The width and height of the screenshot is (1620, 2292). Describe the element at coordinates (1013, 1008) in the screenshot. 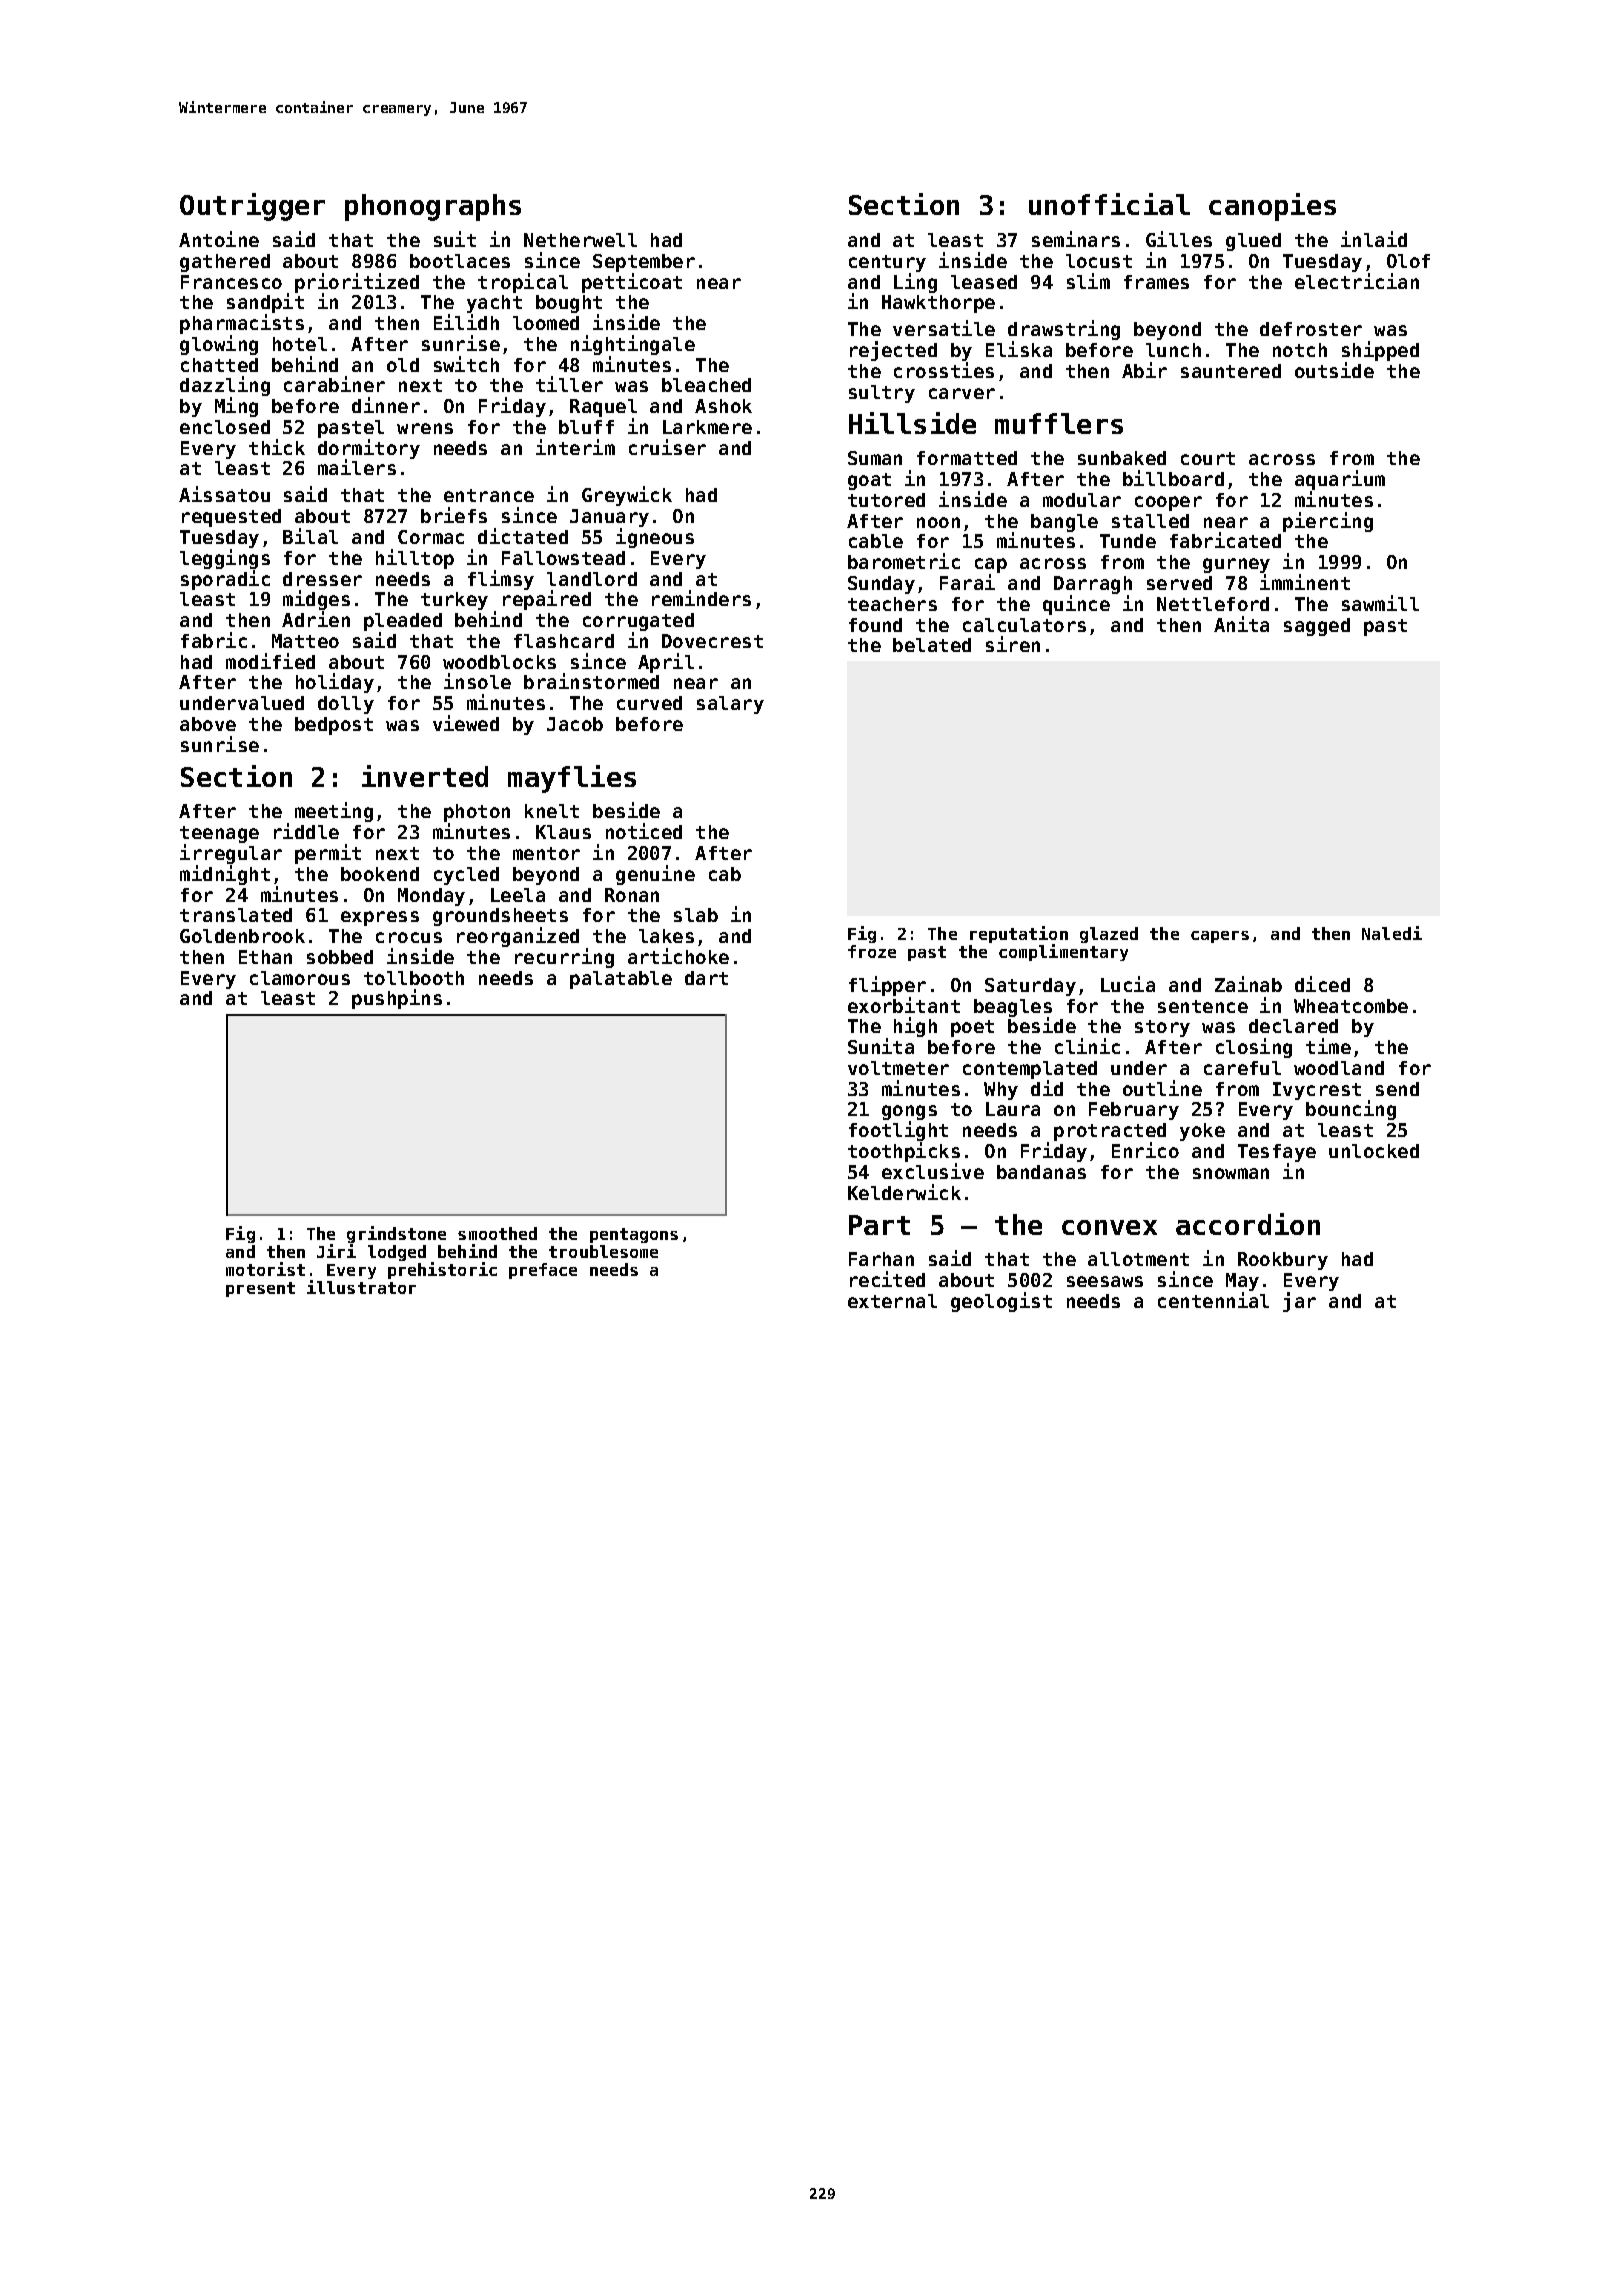

I see `beagles` at that location.
